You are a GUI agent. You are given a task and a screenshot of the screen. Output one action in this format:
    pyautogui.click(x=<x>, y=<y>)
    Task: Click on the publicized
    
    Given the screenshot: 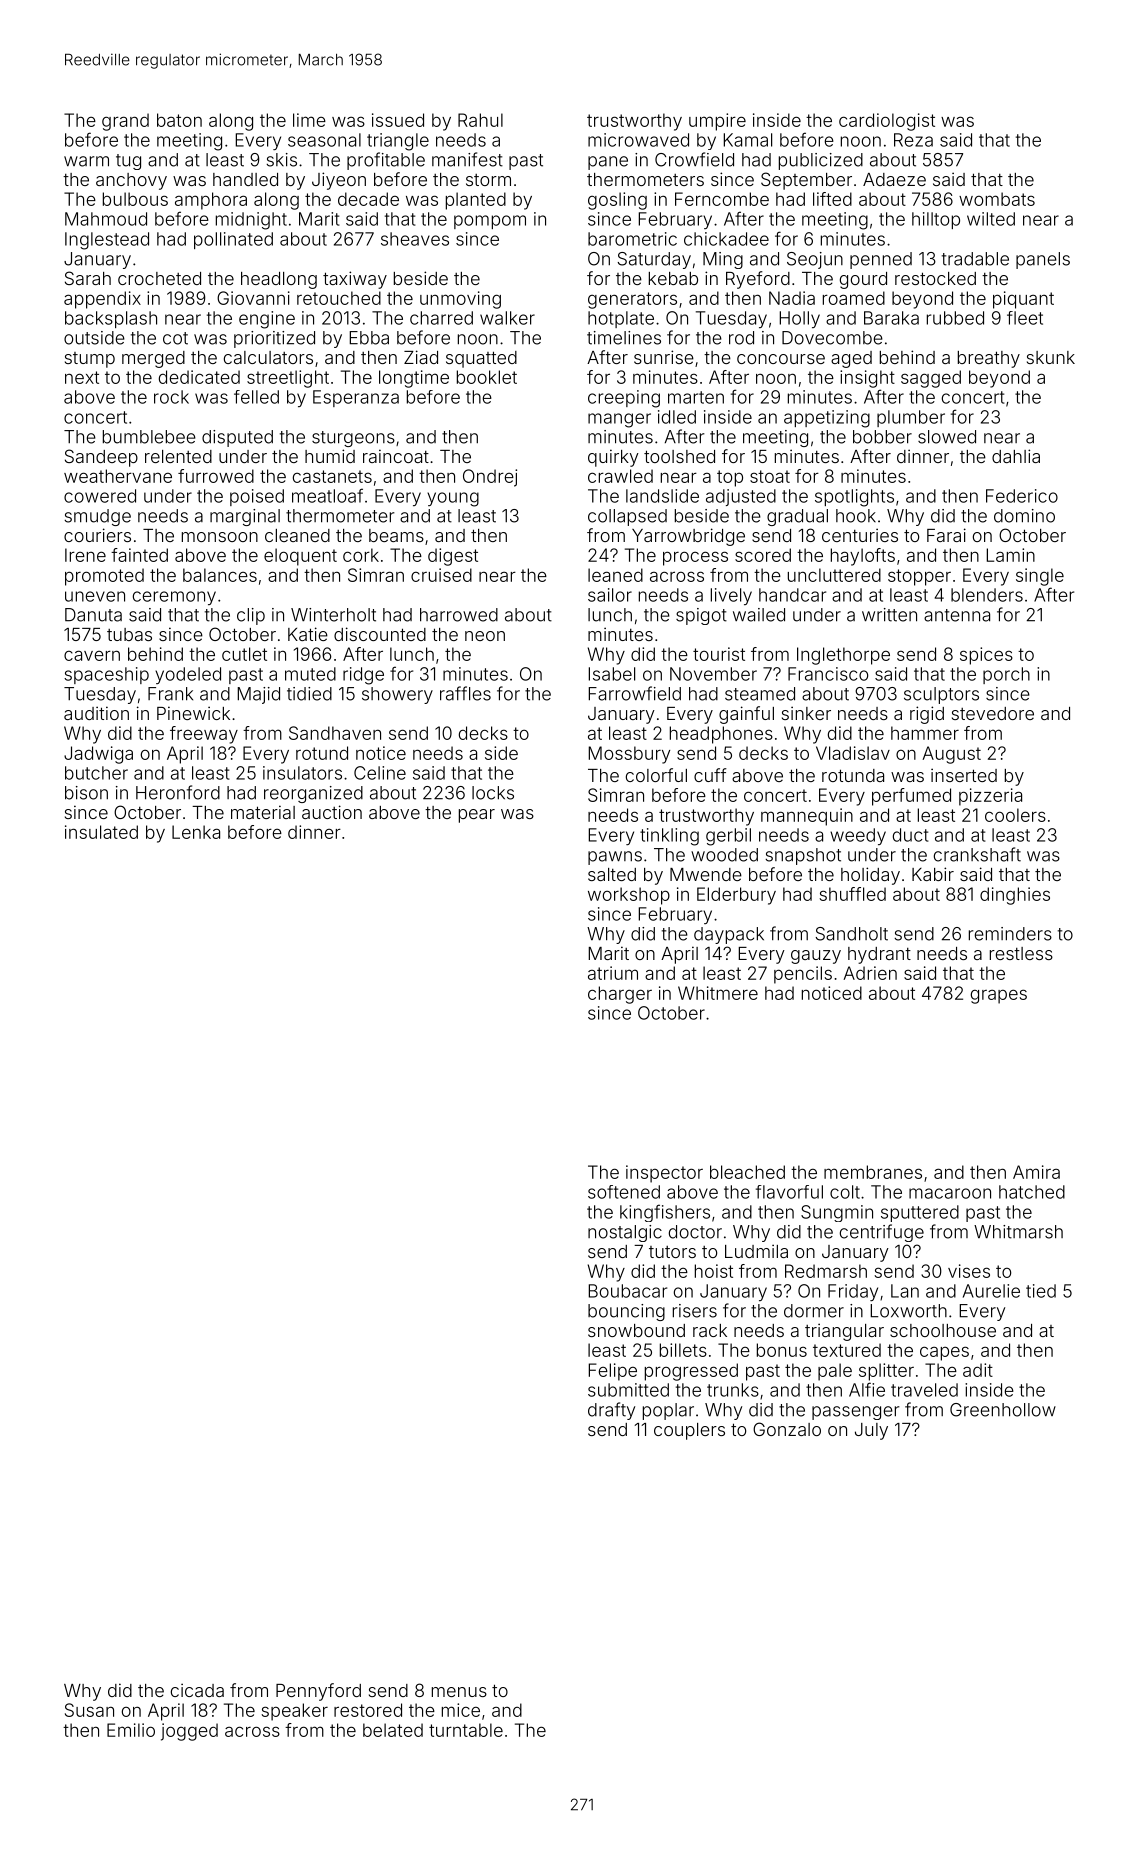 What is the action you would take?
    pyautogui.click(x=821, y=161)
